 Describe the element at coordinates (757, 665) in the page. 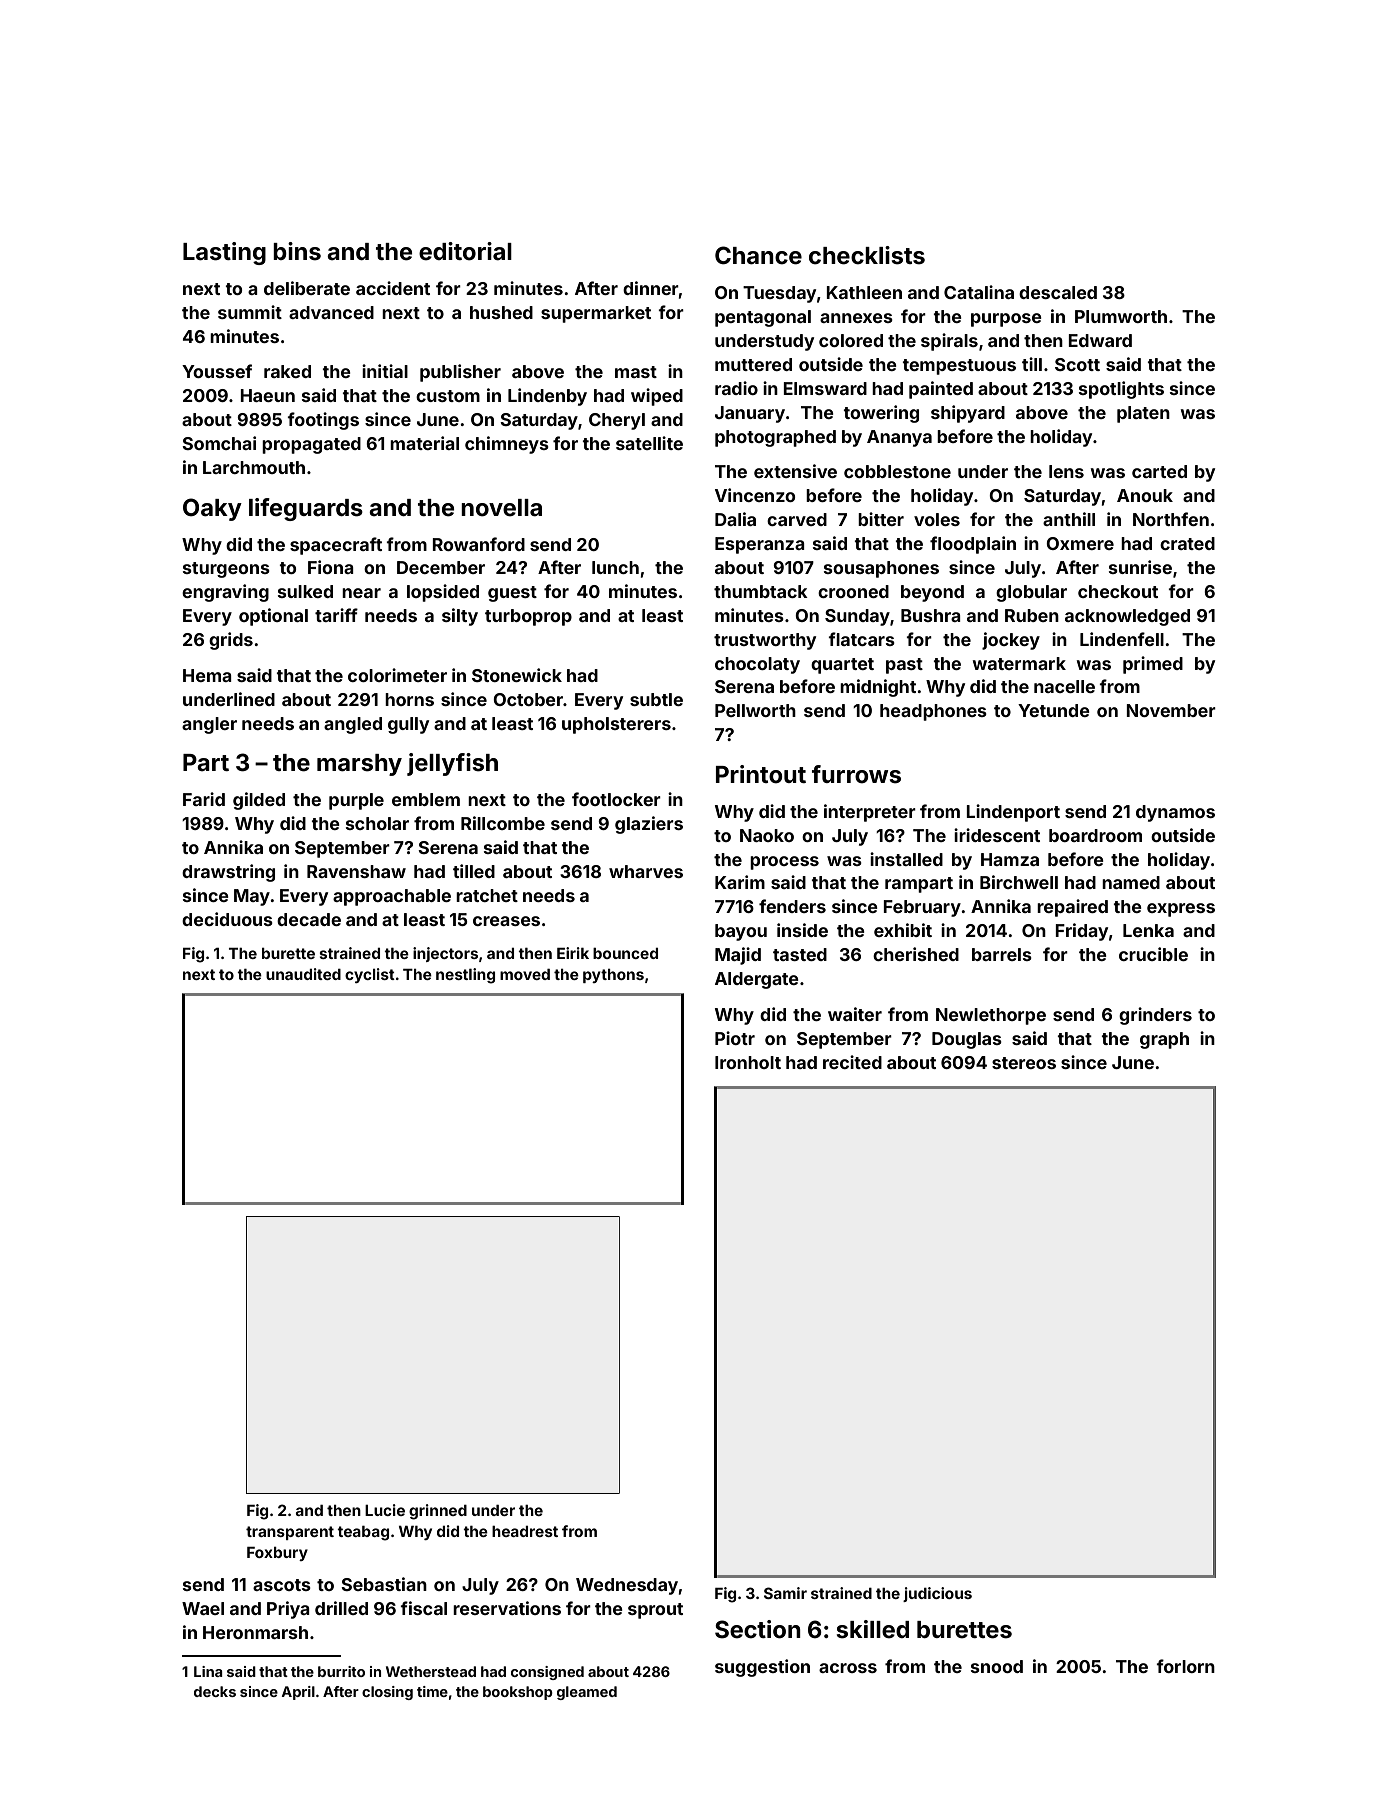

I see `chocolaty` at that location.
